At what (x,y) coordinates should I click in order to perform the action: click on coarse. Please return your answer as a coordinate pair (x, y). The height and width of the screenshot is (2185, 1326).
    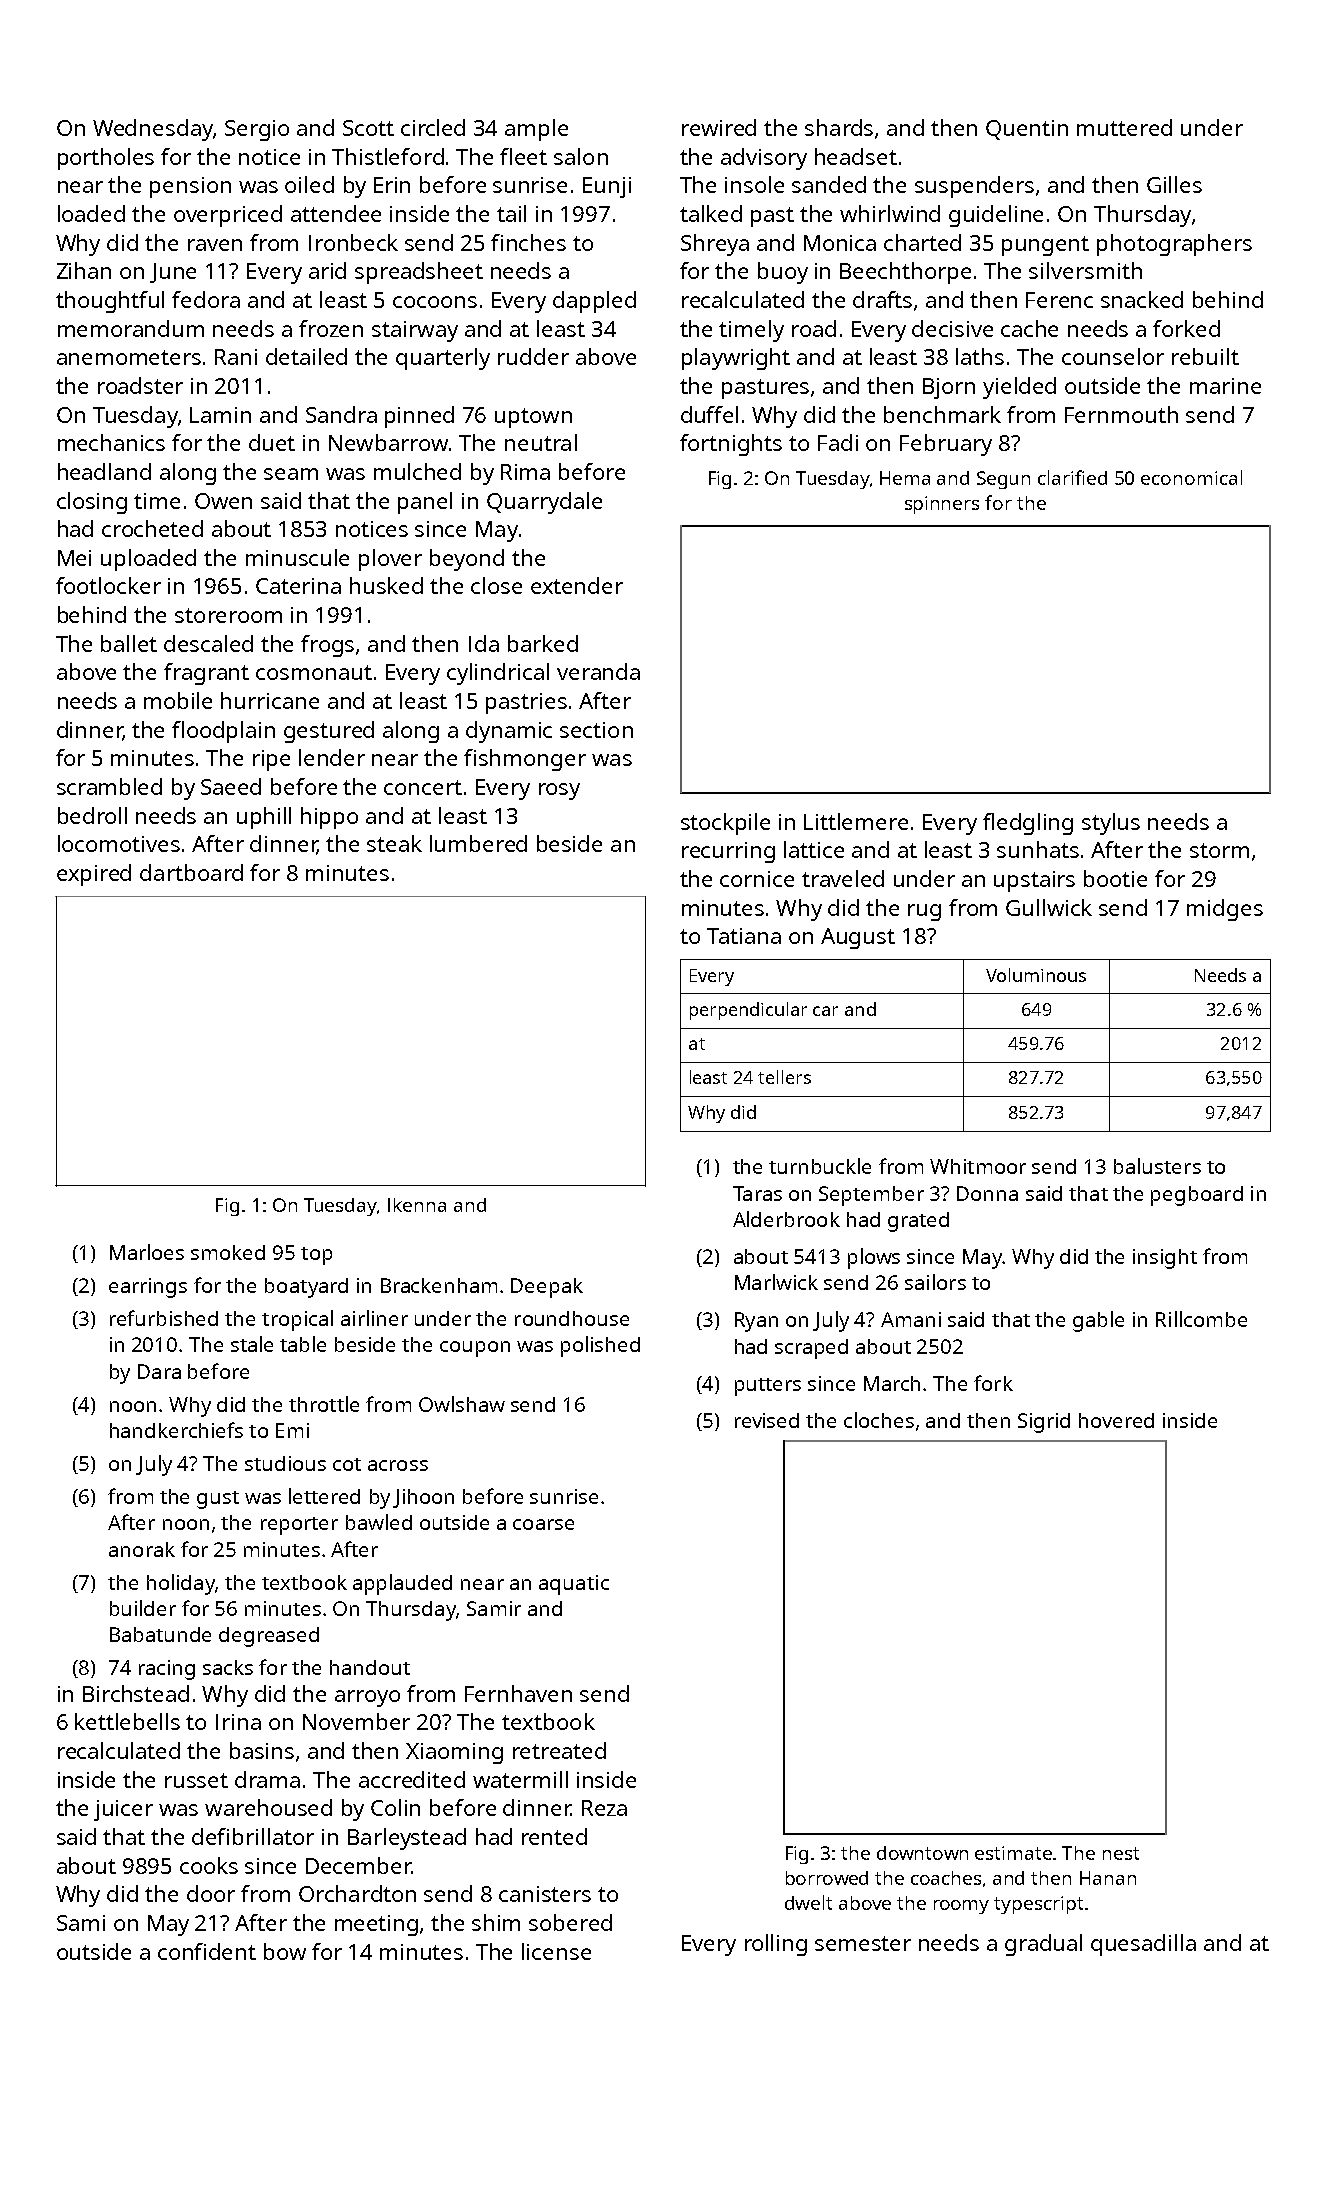
    Looking at the image, I should click on (543, 1524).
